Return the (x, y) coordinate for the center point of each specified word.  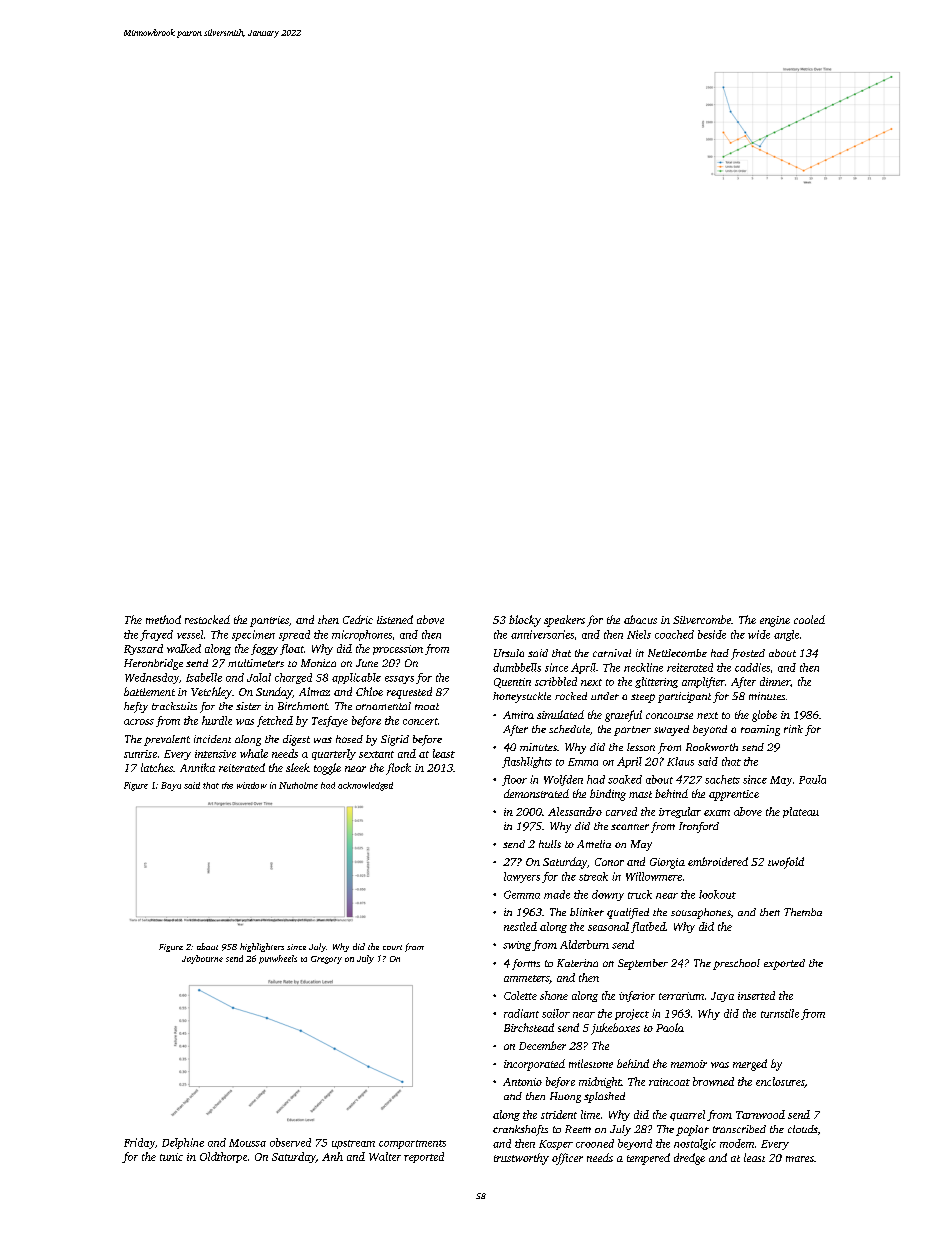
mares (800, 1159)
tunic (171, 1157)
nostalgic (695, 1144)
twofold (786, 863)
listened (395, 619)
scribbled (556, 681)
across (139, 722)
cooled (809, 619)
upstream (353, 1144)
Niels (639, 634)
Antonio (522, 1082)
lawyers (522, 877)
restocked (207, 619)
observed (290, 1142)
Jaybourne (202, 959)
